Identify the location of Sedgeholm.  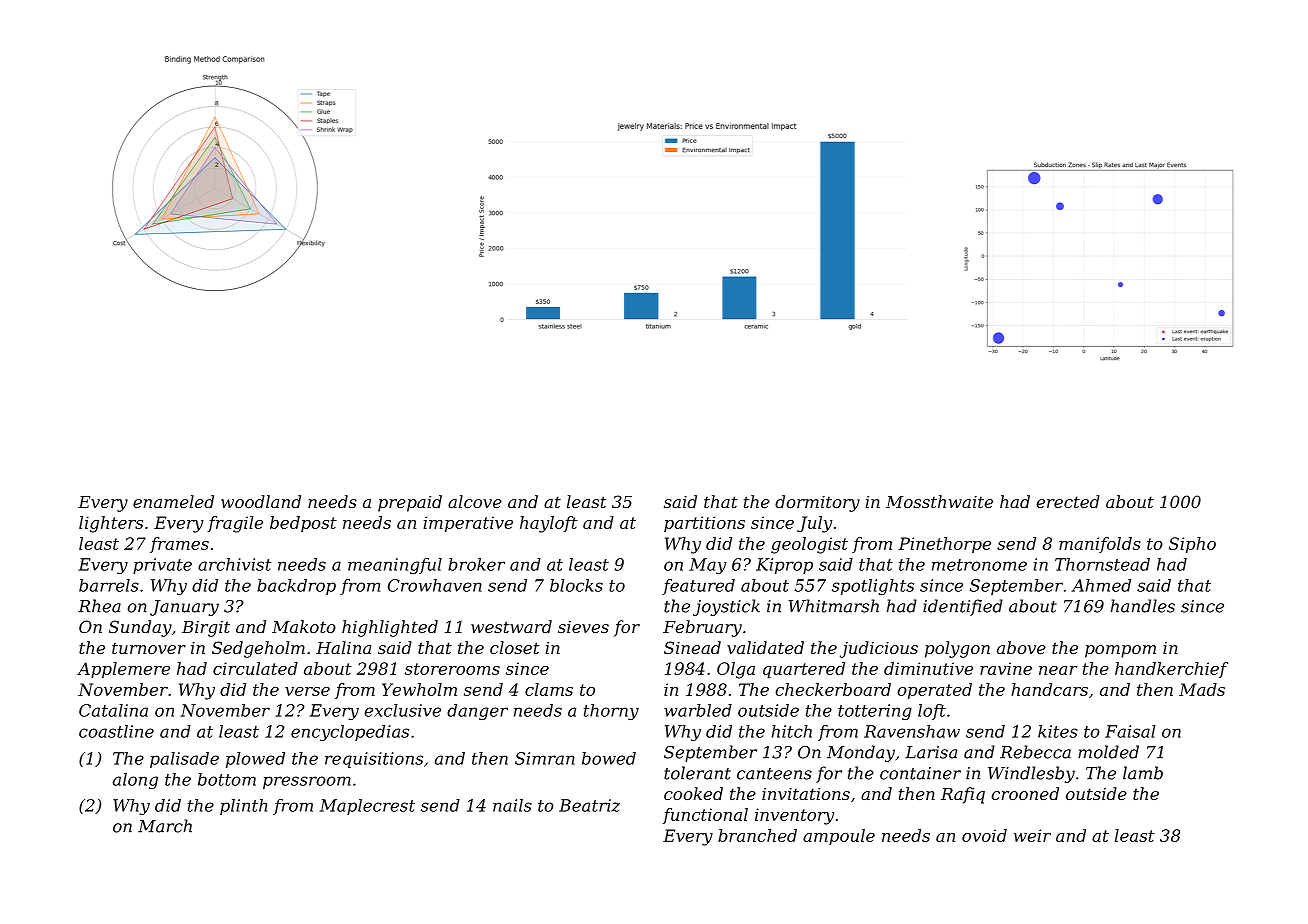
(258, 649).
